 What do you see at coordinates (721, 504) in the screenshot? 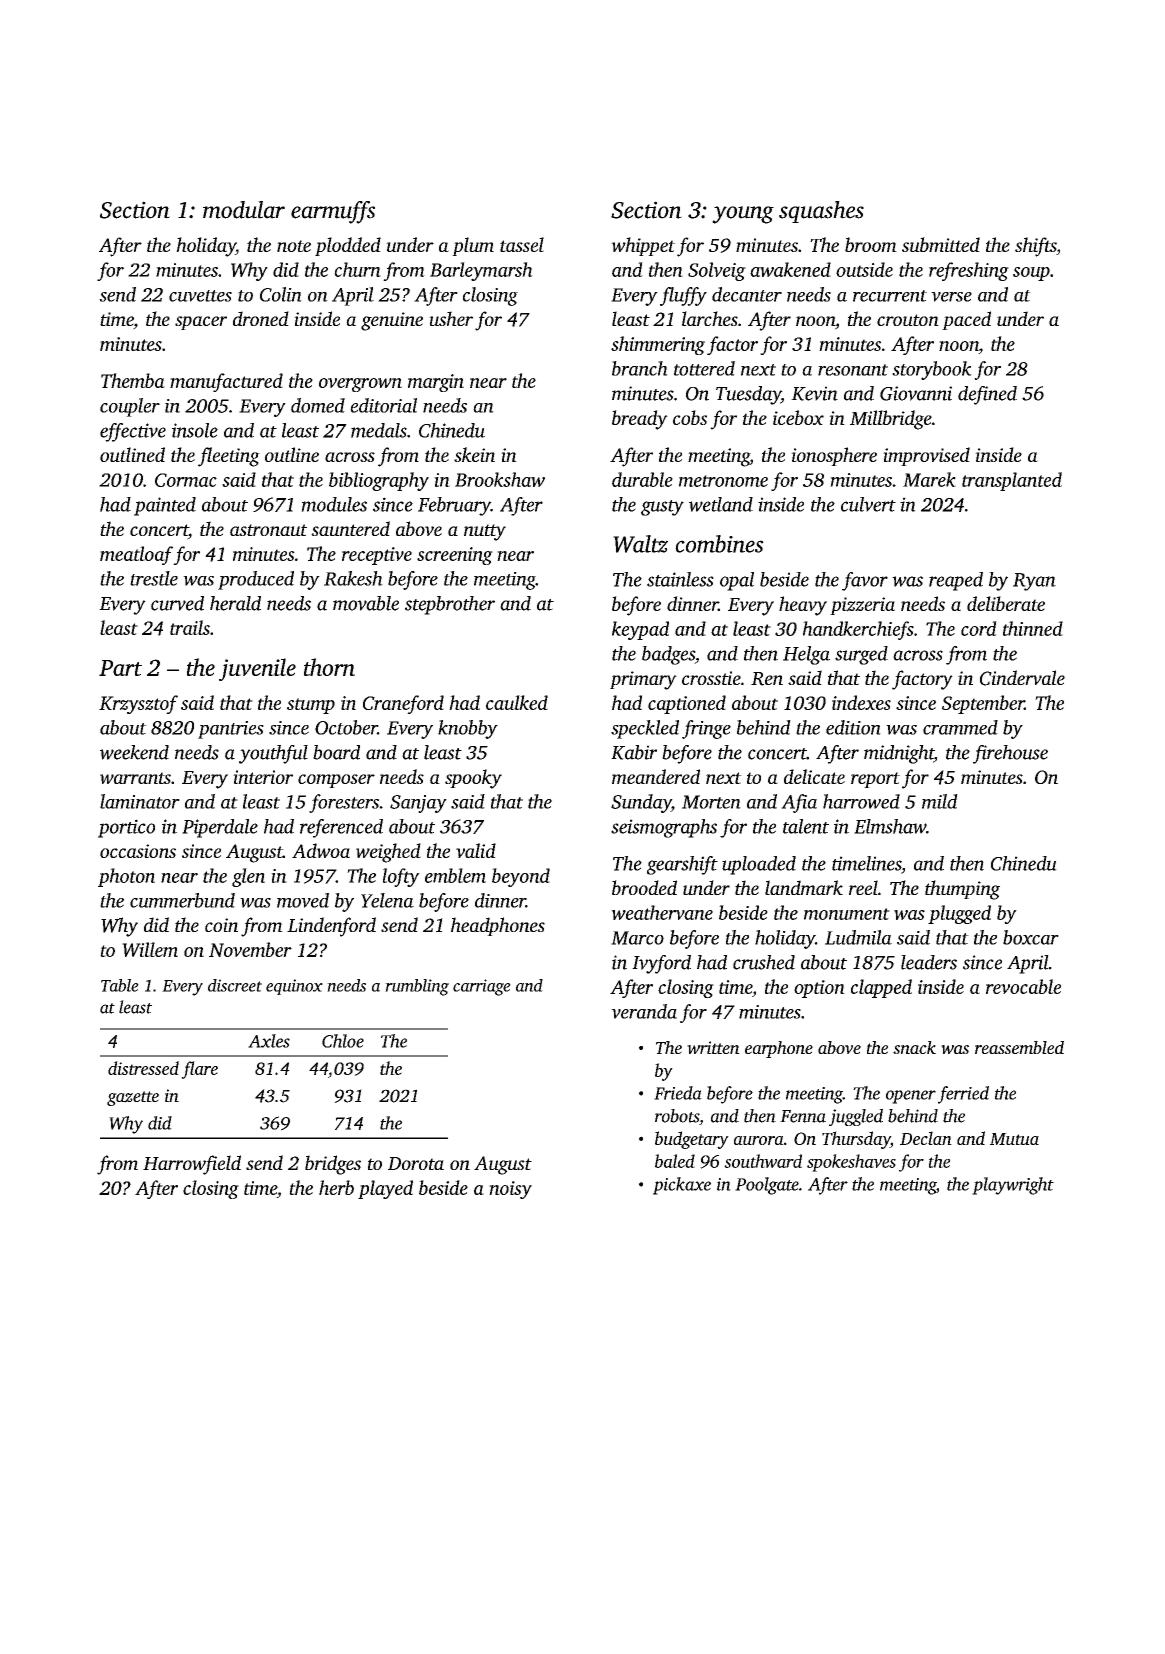
I see `wetland` at bounding box center [721, 504].
